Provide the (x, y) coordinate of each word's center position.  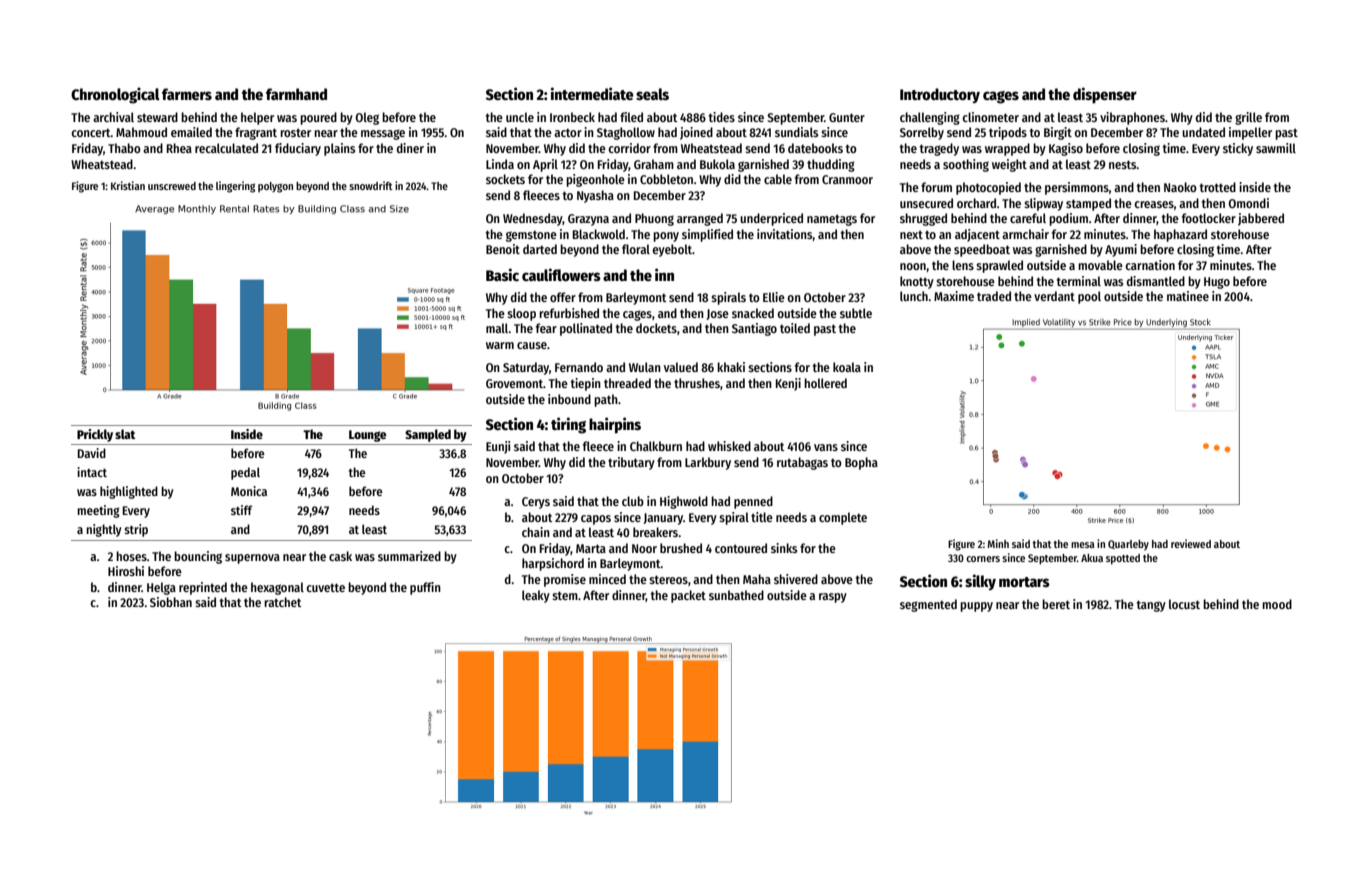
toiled (795, 328)
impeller (1250, 133)
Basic (502, 274)
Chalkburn (656, 446)
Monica (249, 491)
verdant (1054, 296)
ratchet (283, 602)
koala (847, 367)
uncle (520, 117)
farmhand (296, 94)
